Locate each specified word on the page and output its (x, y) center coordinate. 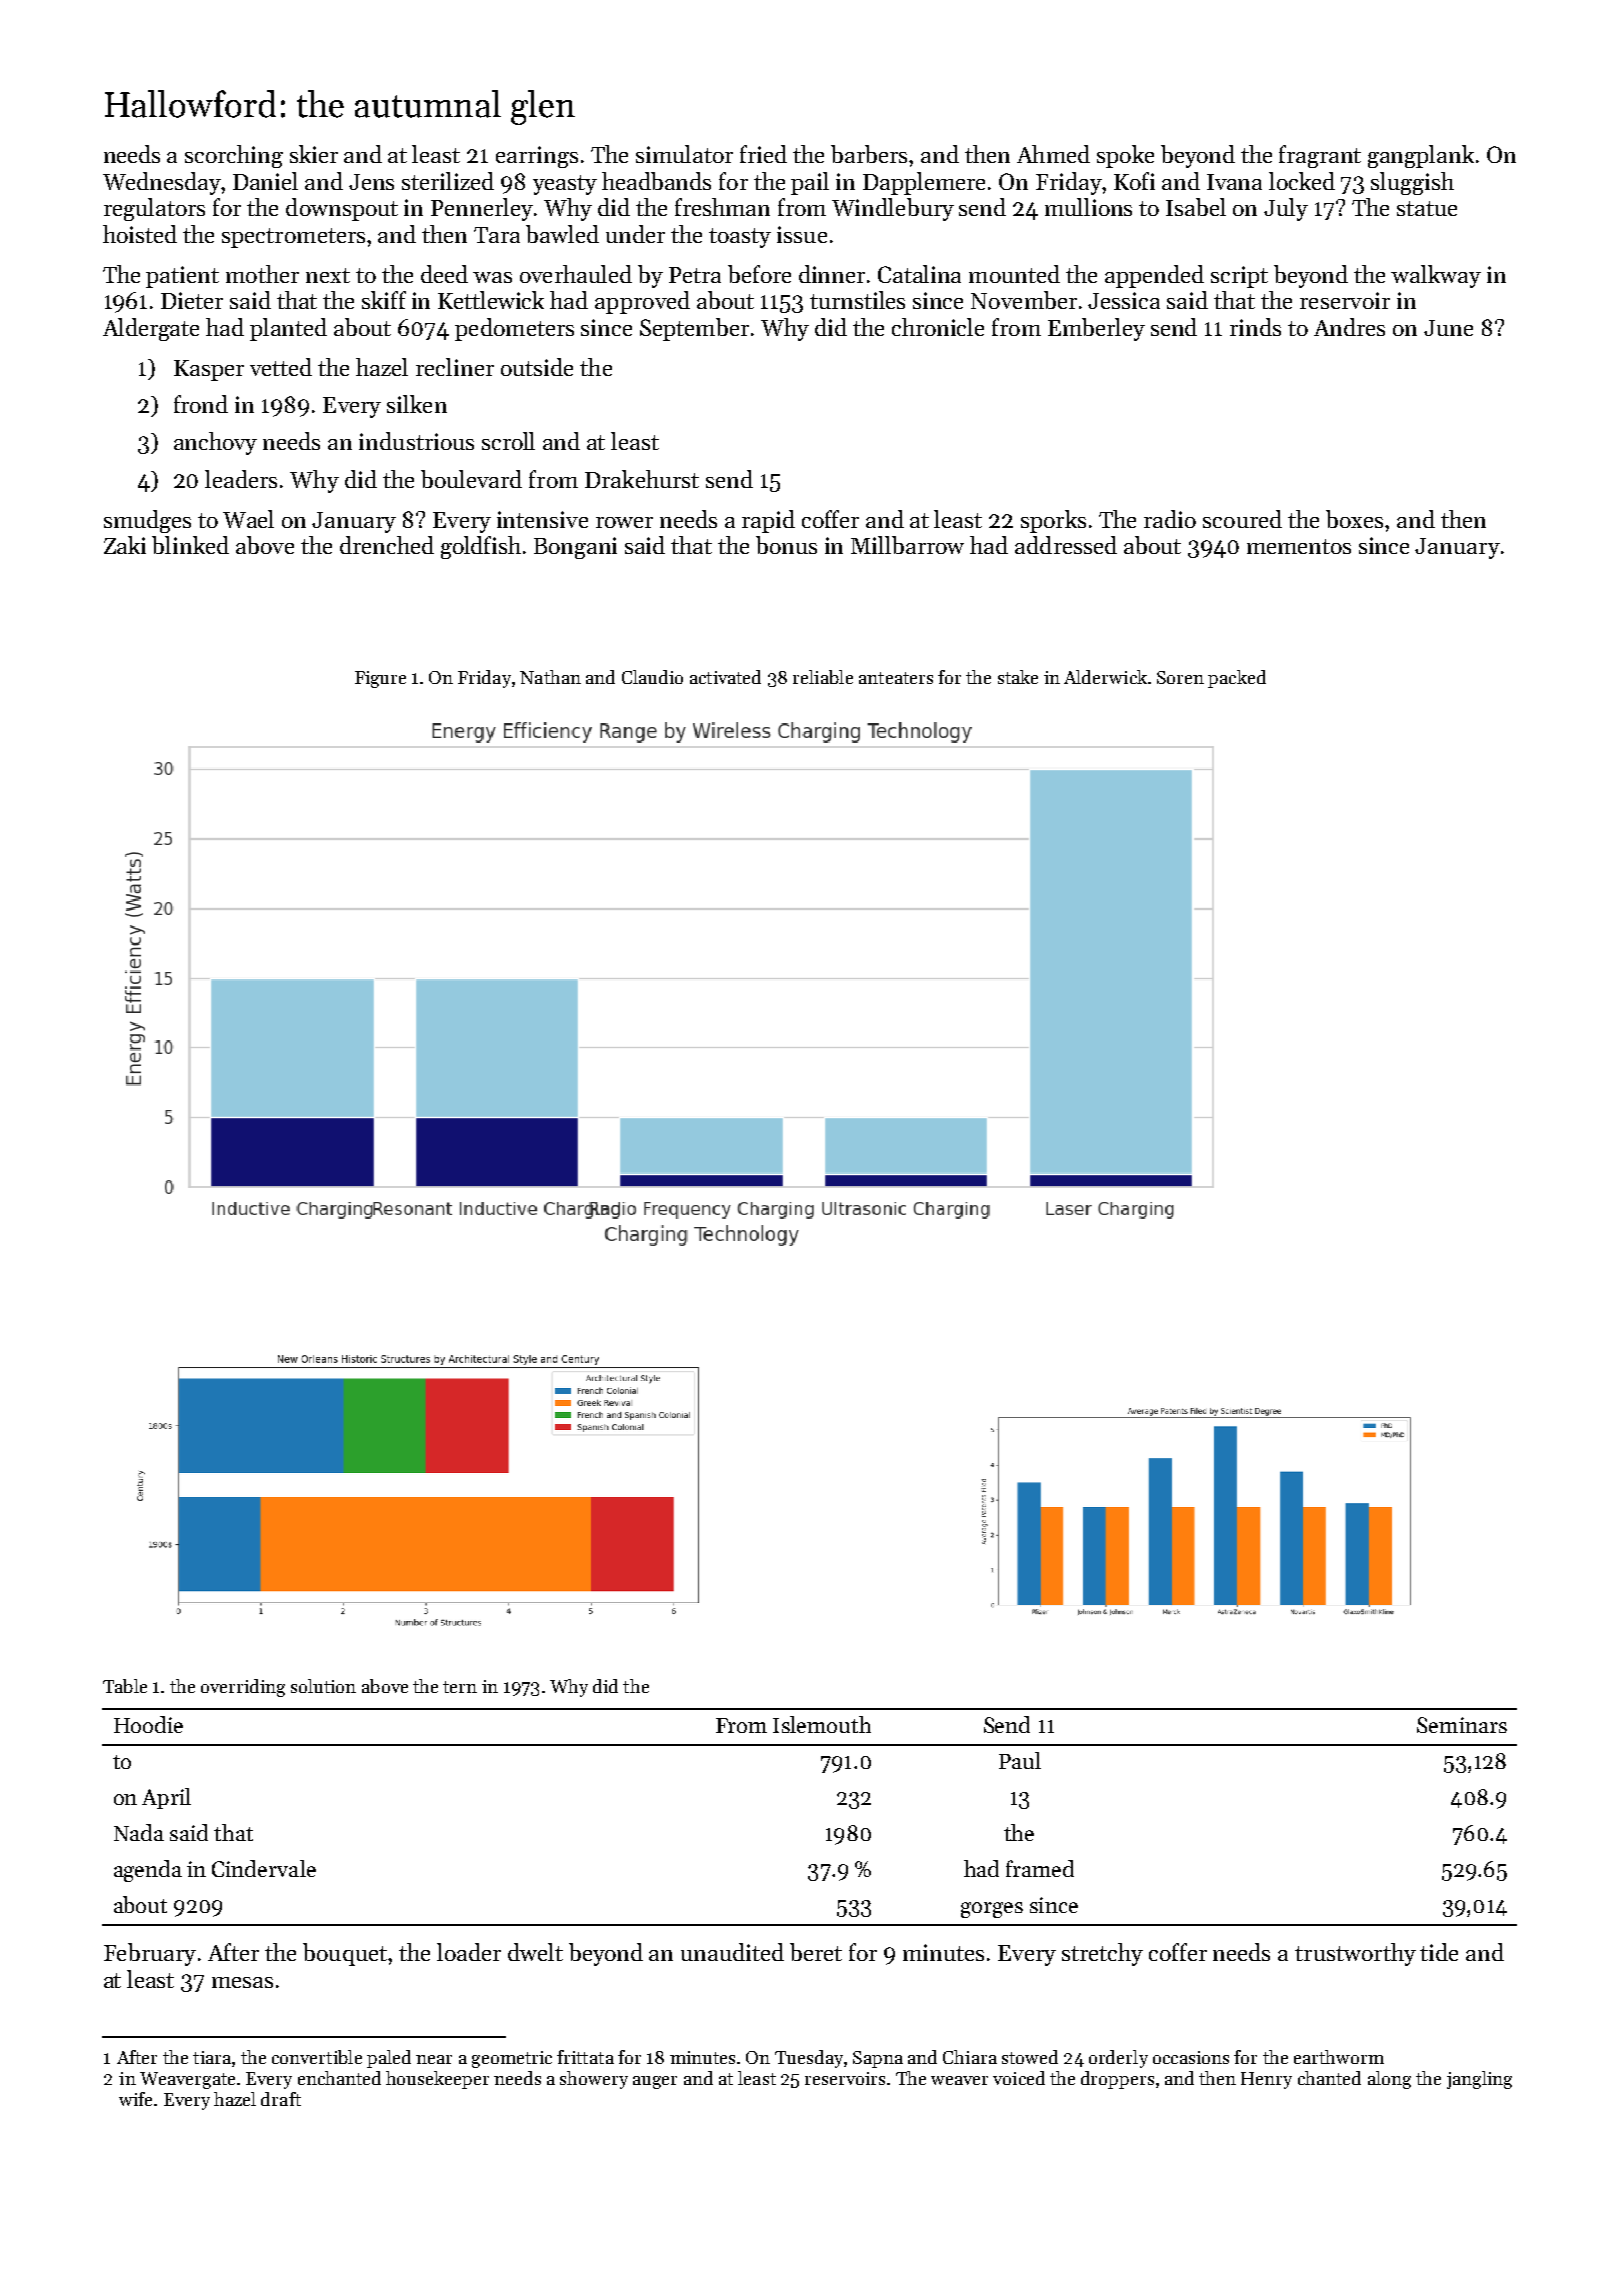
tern (460, 1687)
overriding (243, 1688)
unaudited (732, 1952)
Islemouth (822, 1724)
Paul (1020, 1760)
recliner (455, 367)
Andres (1349, 327)
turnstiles (857, 300)
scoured (1242, 519)
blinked (190, 545)
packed (1237, 679)
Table (125, 1686)
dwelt (535, 1952)
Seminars (1462, 1725)
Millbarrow (907, 545)
